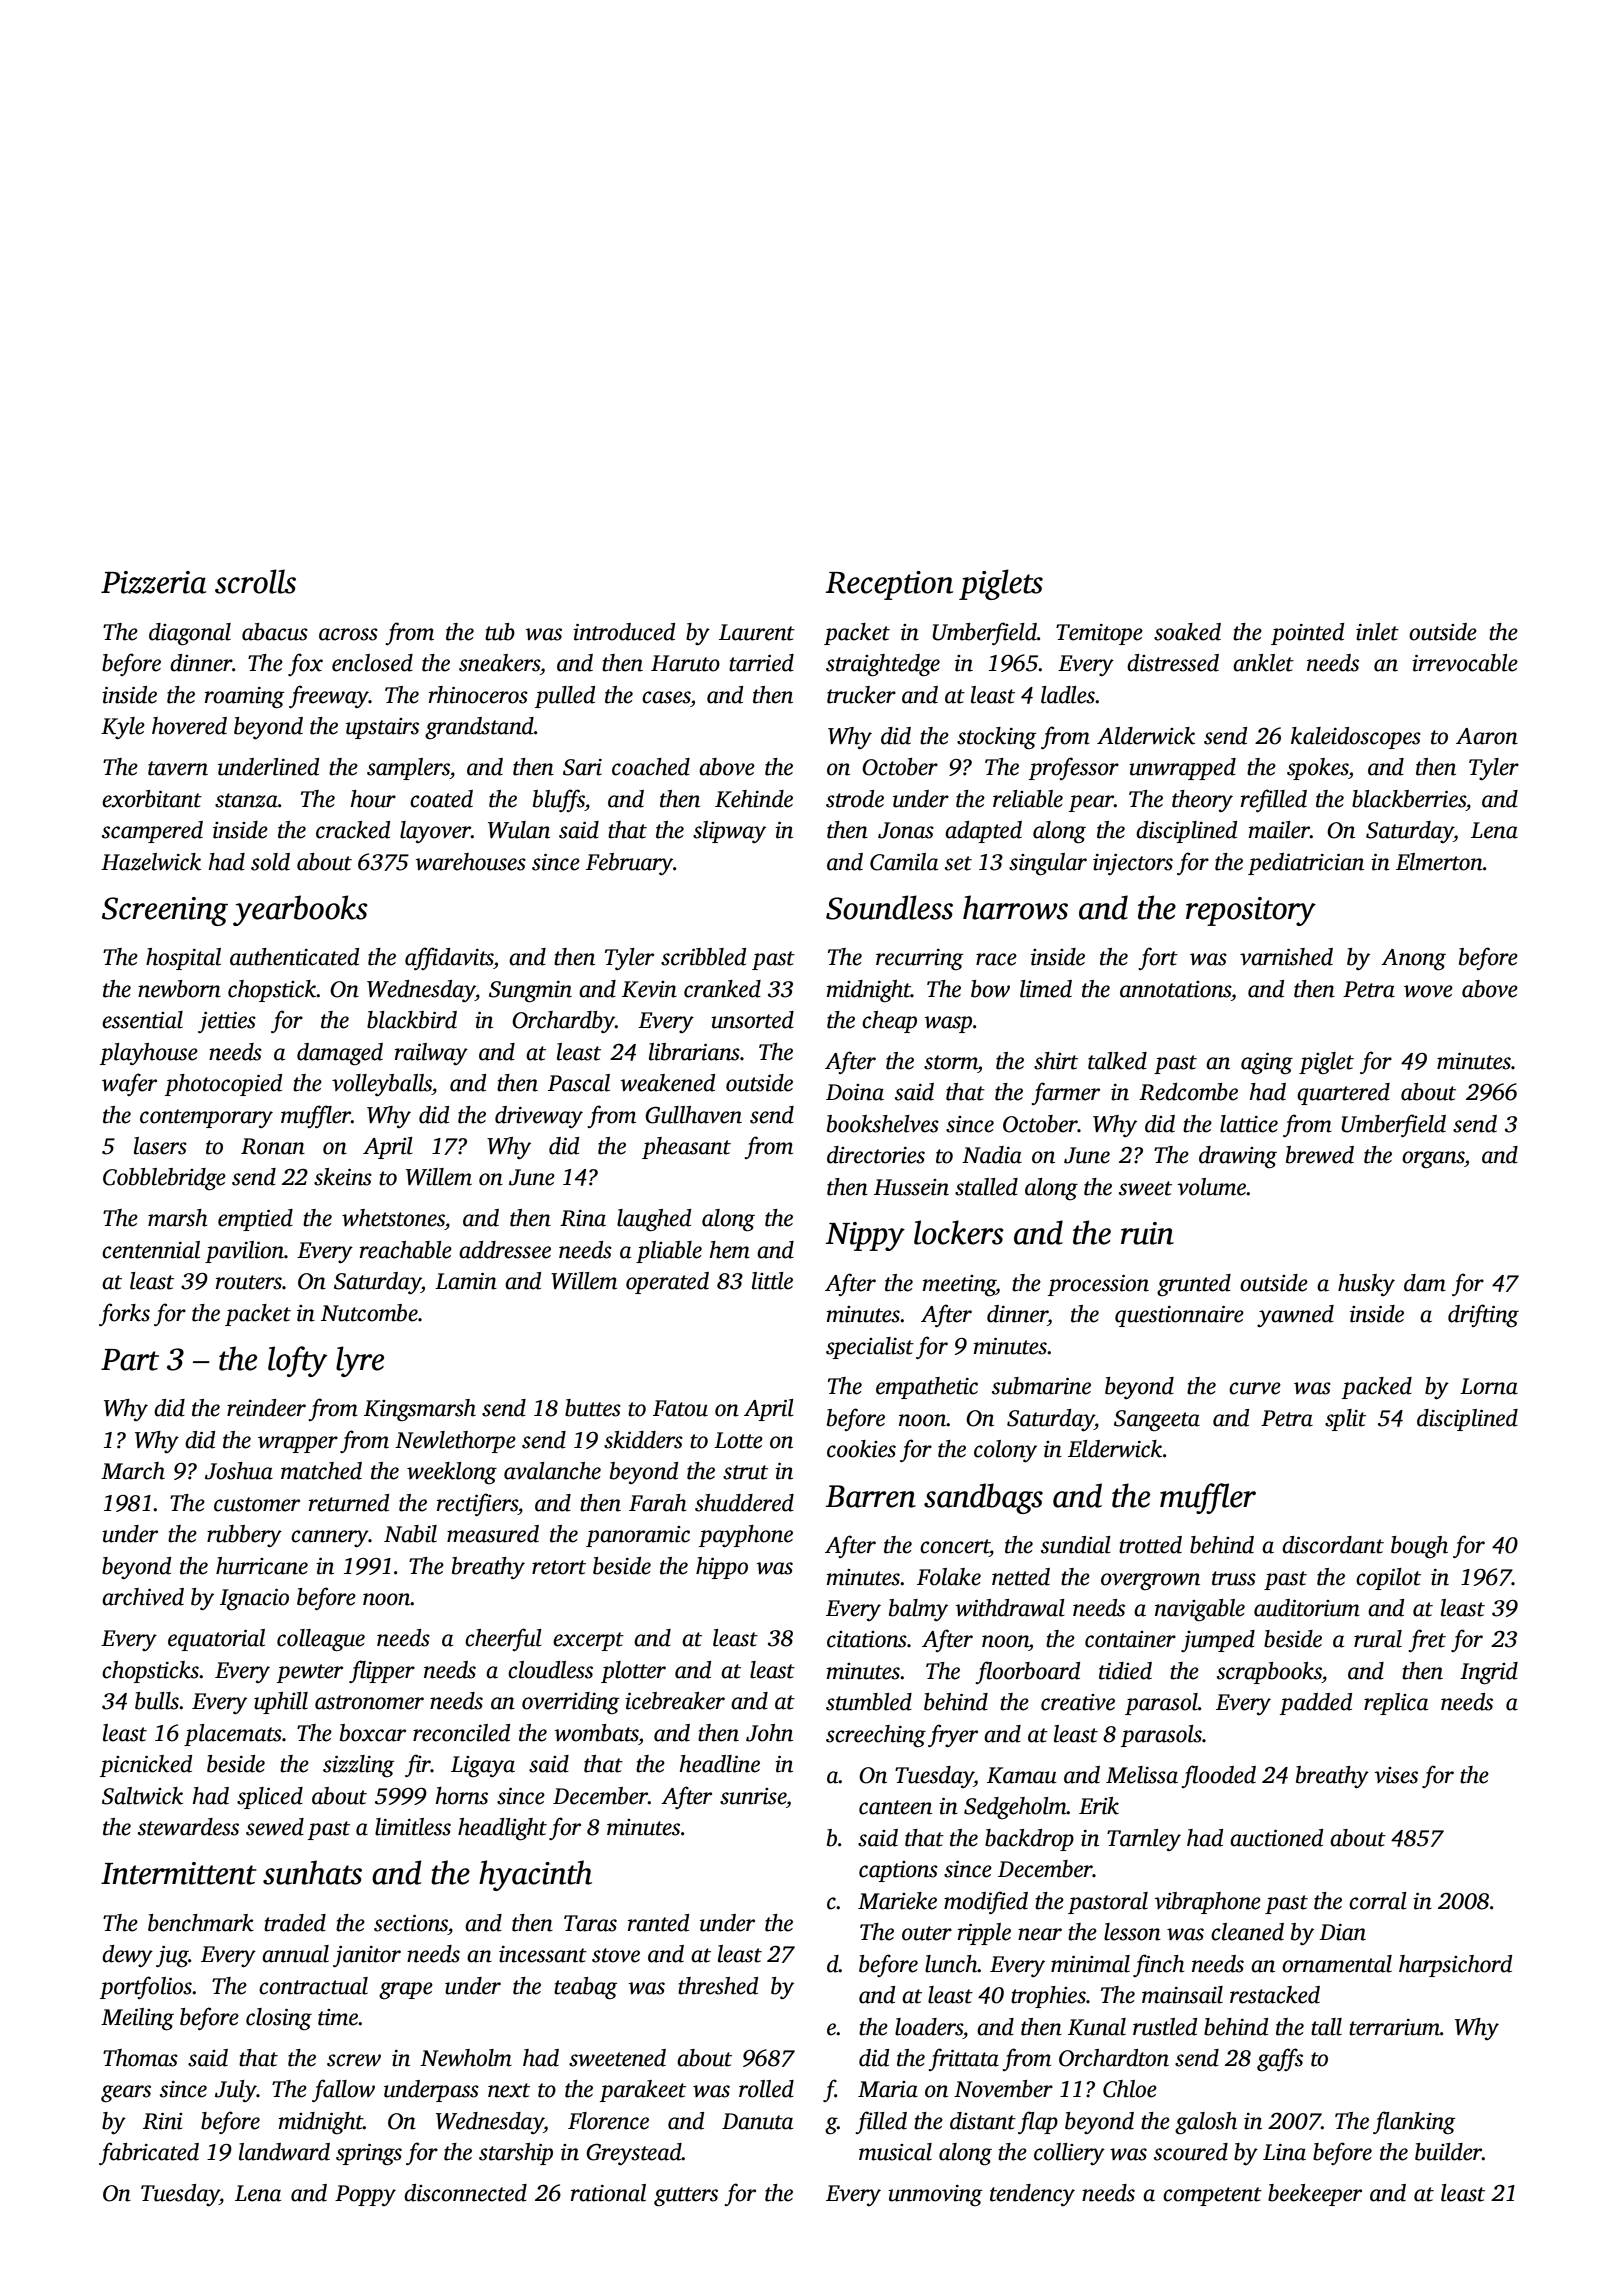 Image resolution: width=1620 pixels, height=2292 pixels. What do you see at coordinates (693, 1115) in the image?
I see `Gullhaven` at bounding box center [693, 1115].
